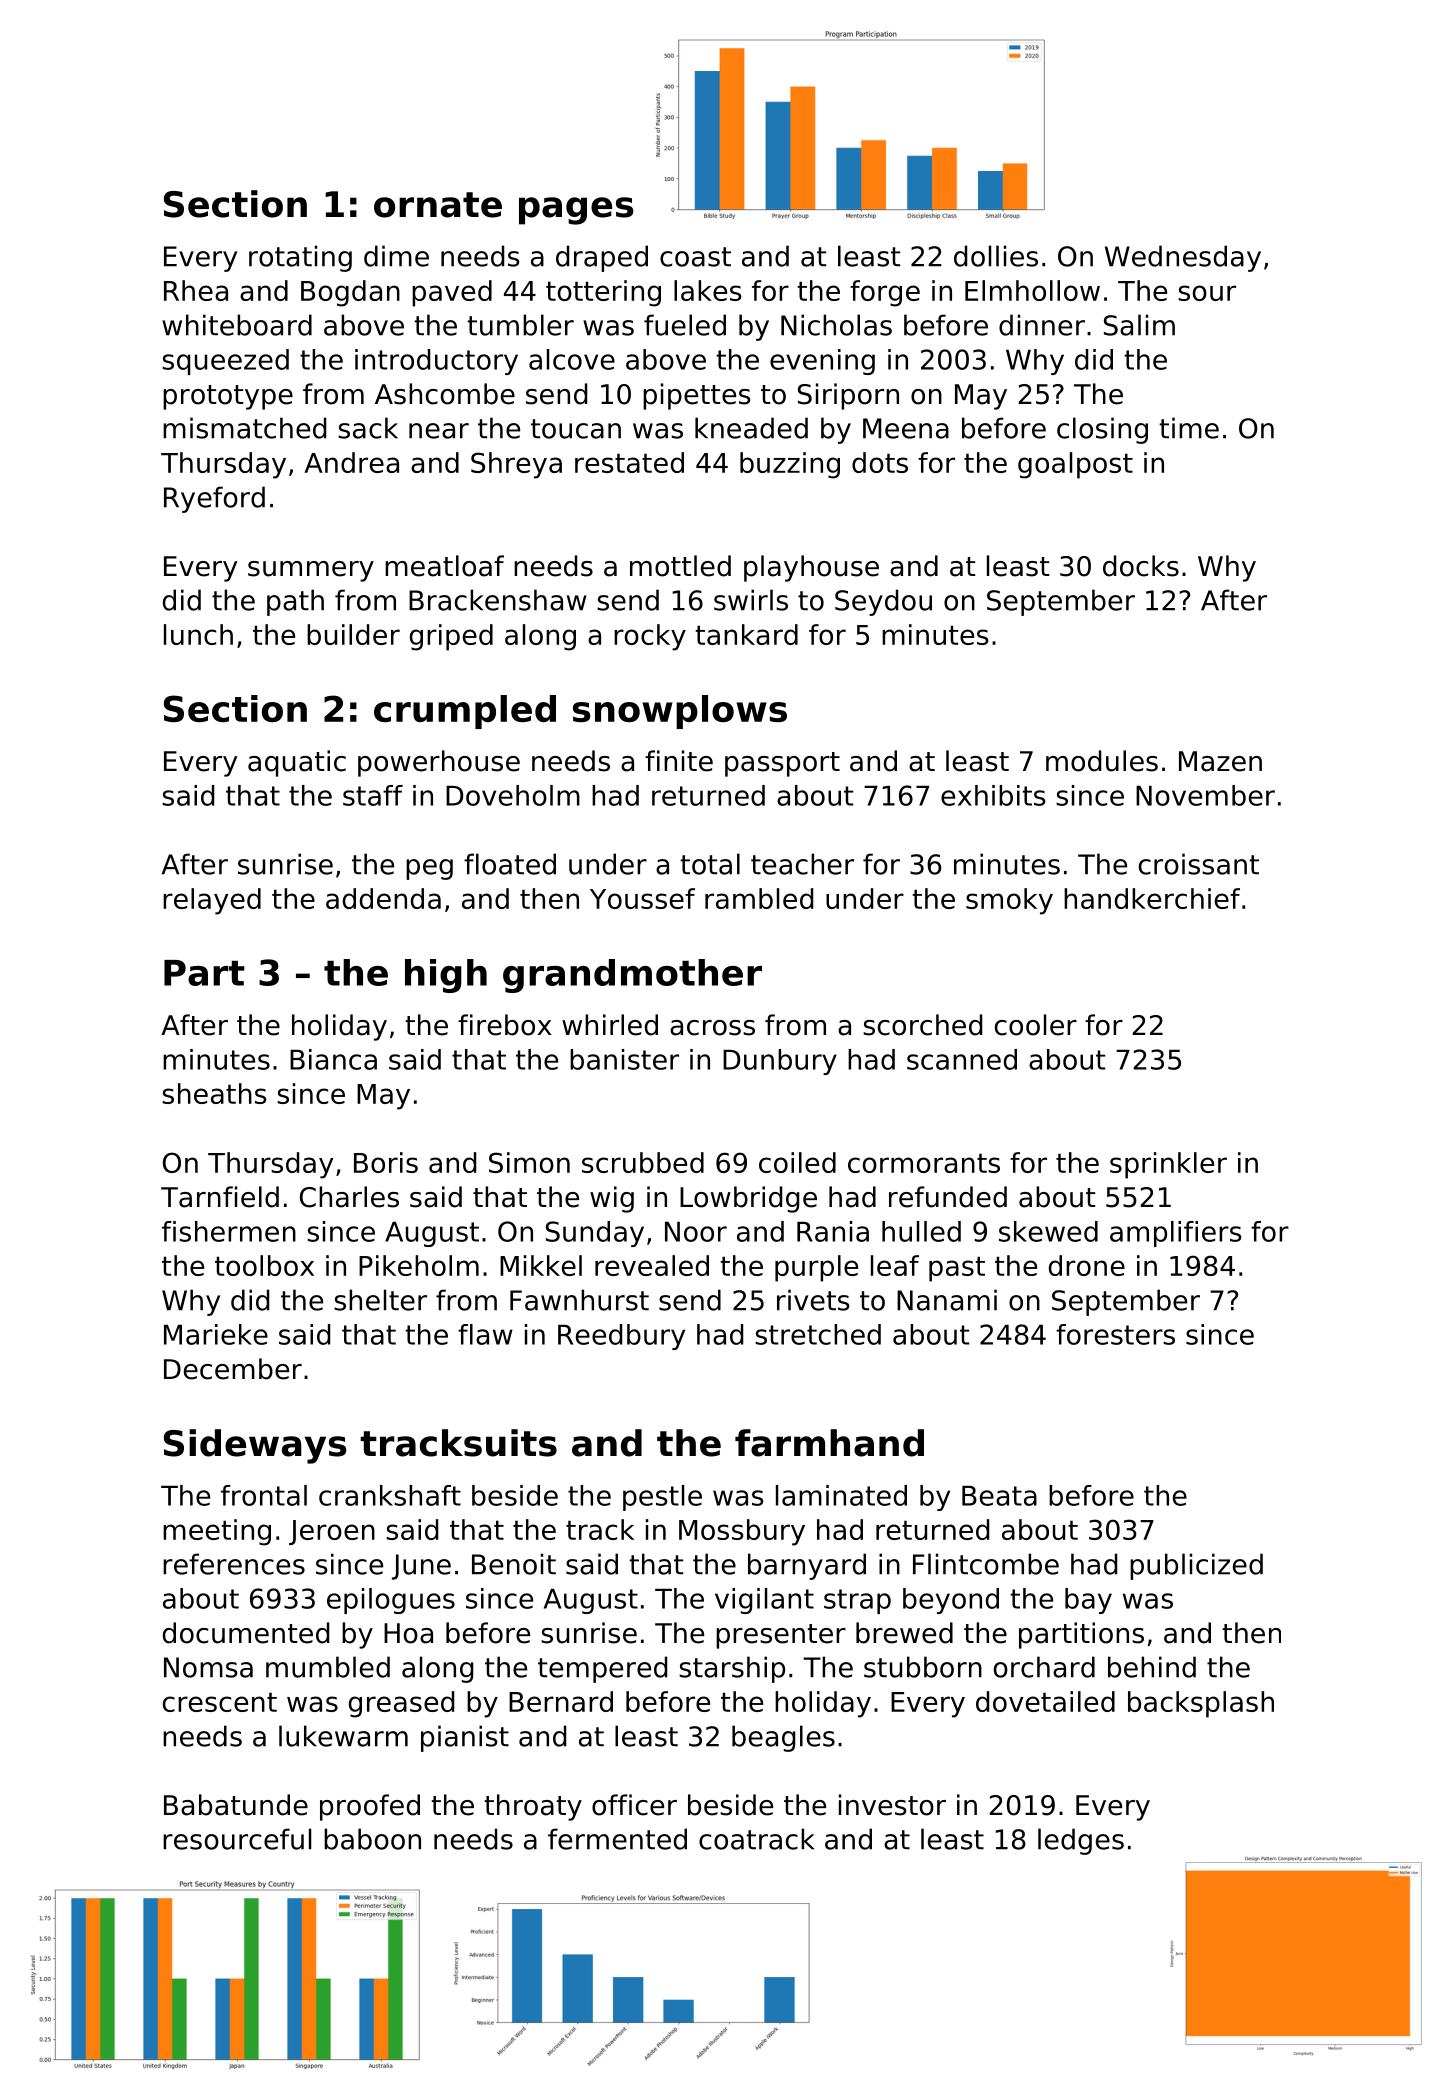 This screenshot has height=2100, width=1450. I want to click on crescent, so click(220, 1702).
